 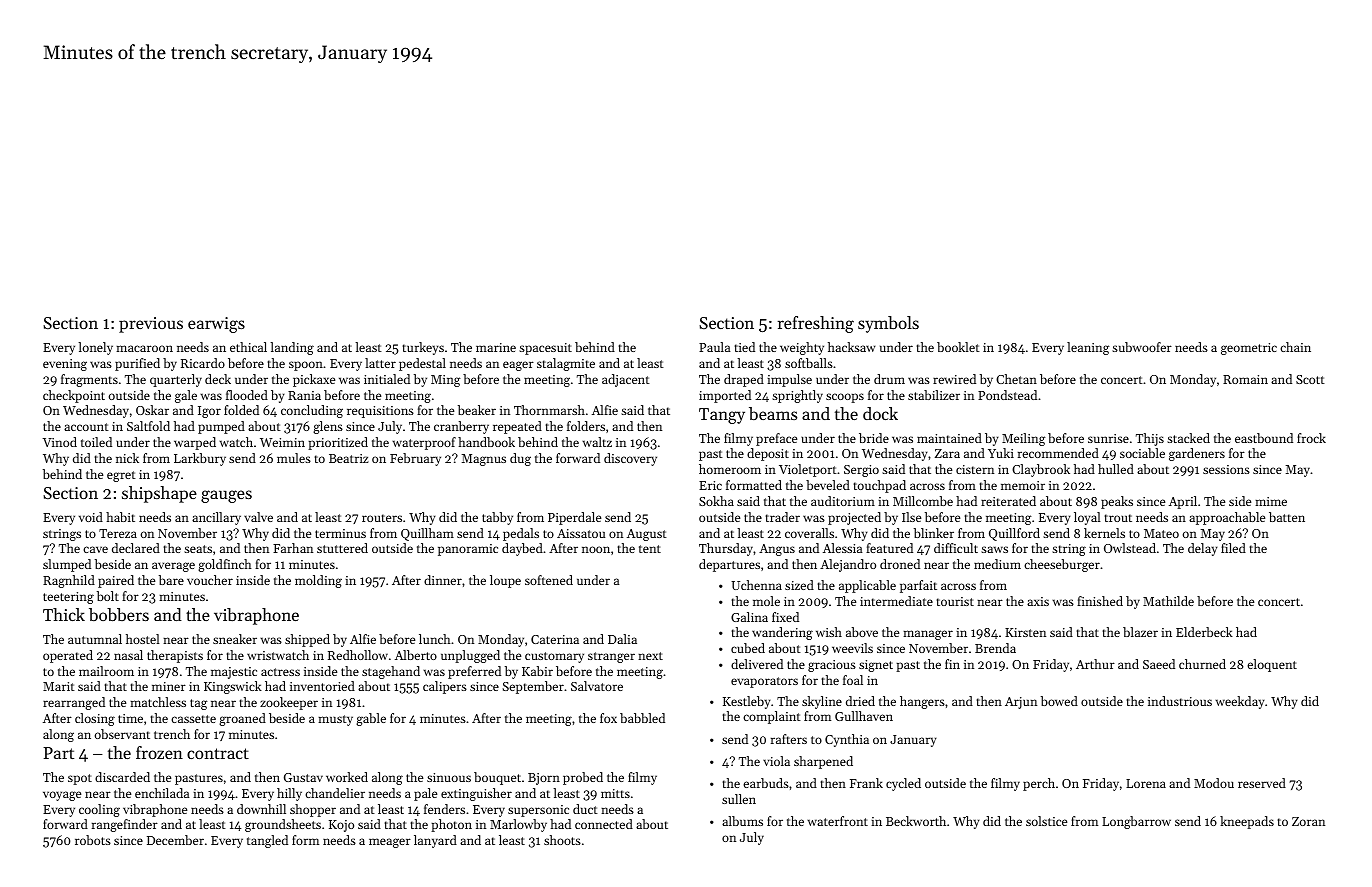 What do you see at coordinates (1046, 821) in the screenshot?
I see `solstice` at bounding box center [1046, 821].
